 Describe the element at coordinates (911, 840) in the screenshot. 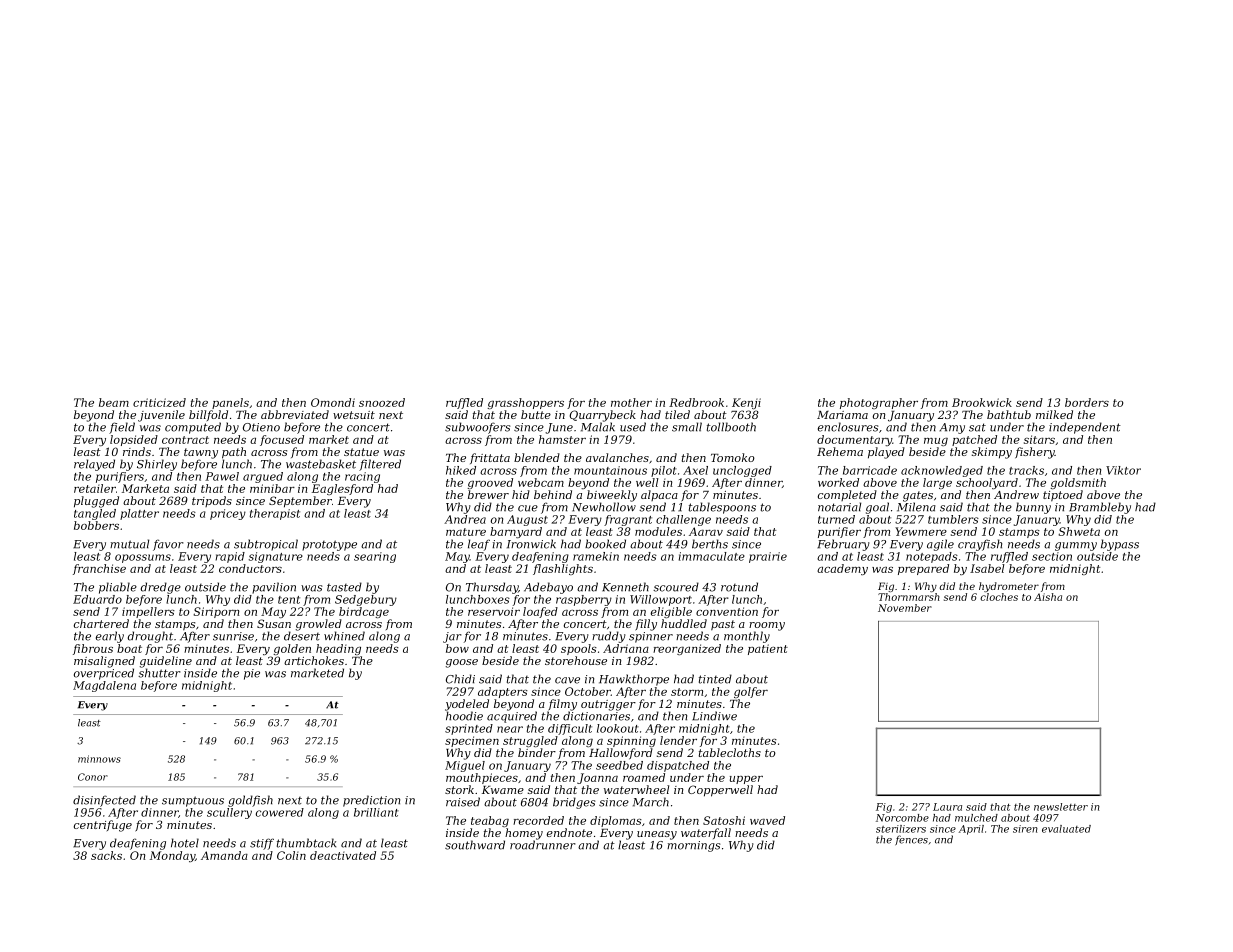

I see `fences` at that location.
